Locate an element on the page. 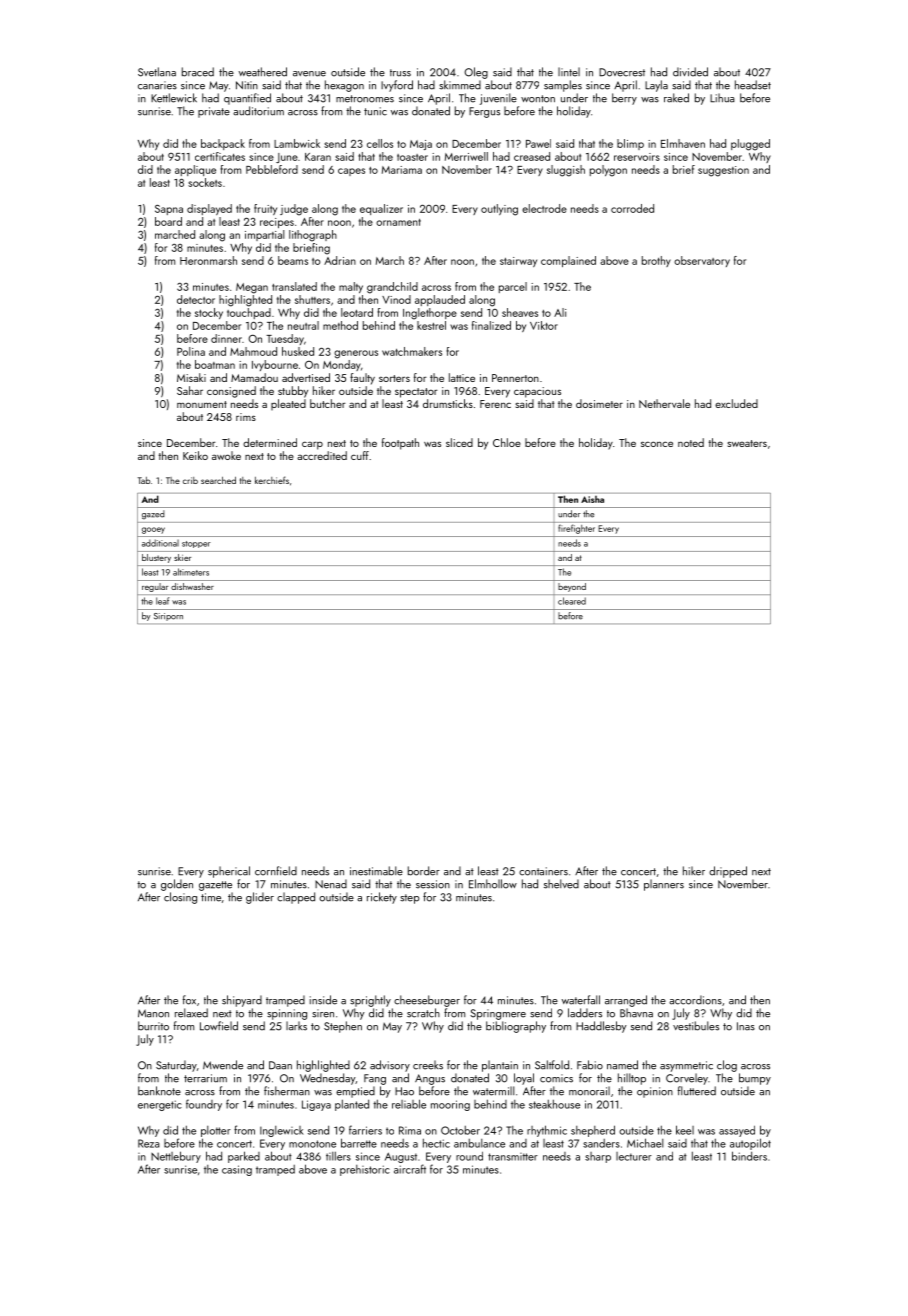 The width and height of the image is (908, 1316). Tuesday is located at coordinates (285, 339).
